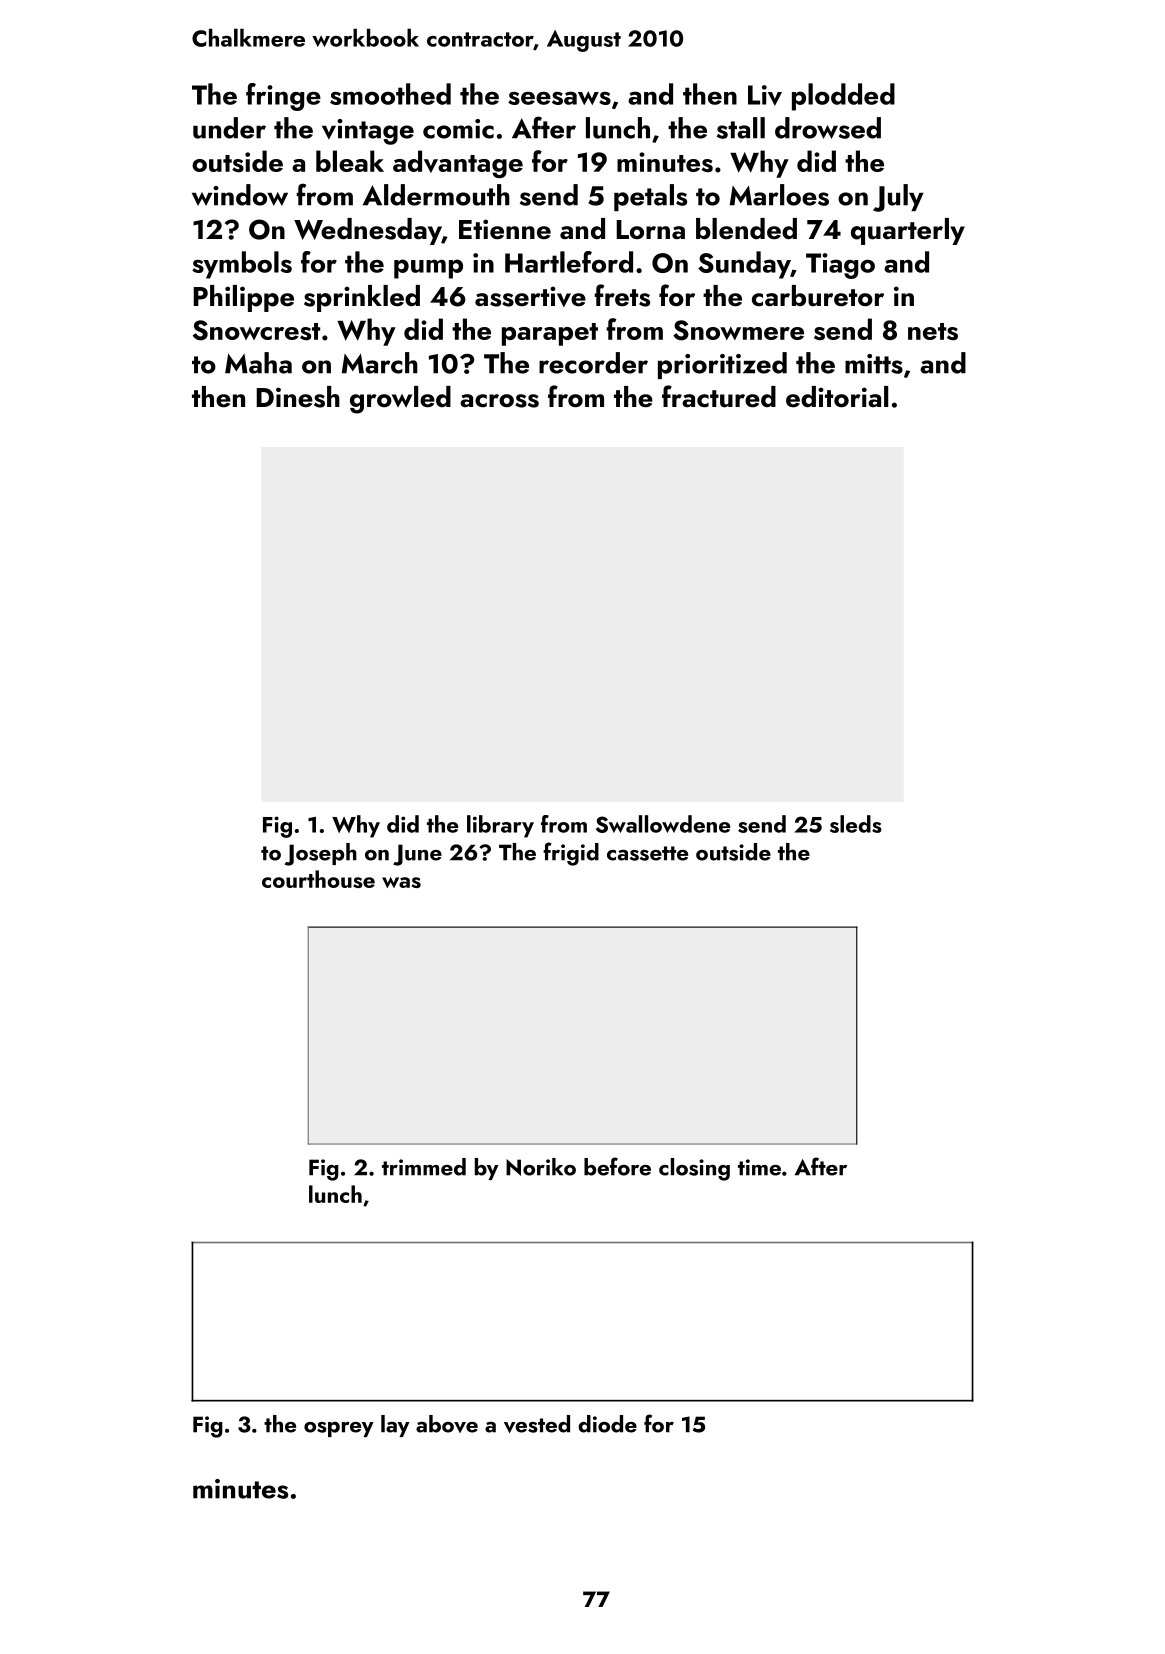  I want to click on vested, so click(537, 1424).
